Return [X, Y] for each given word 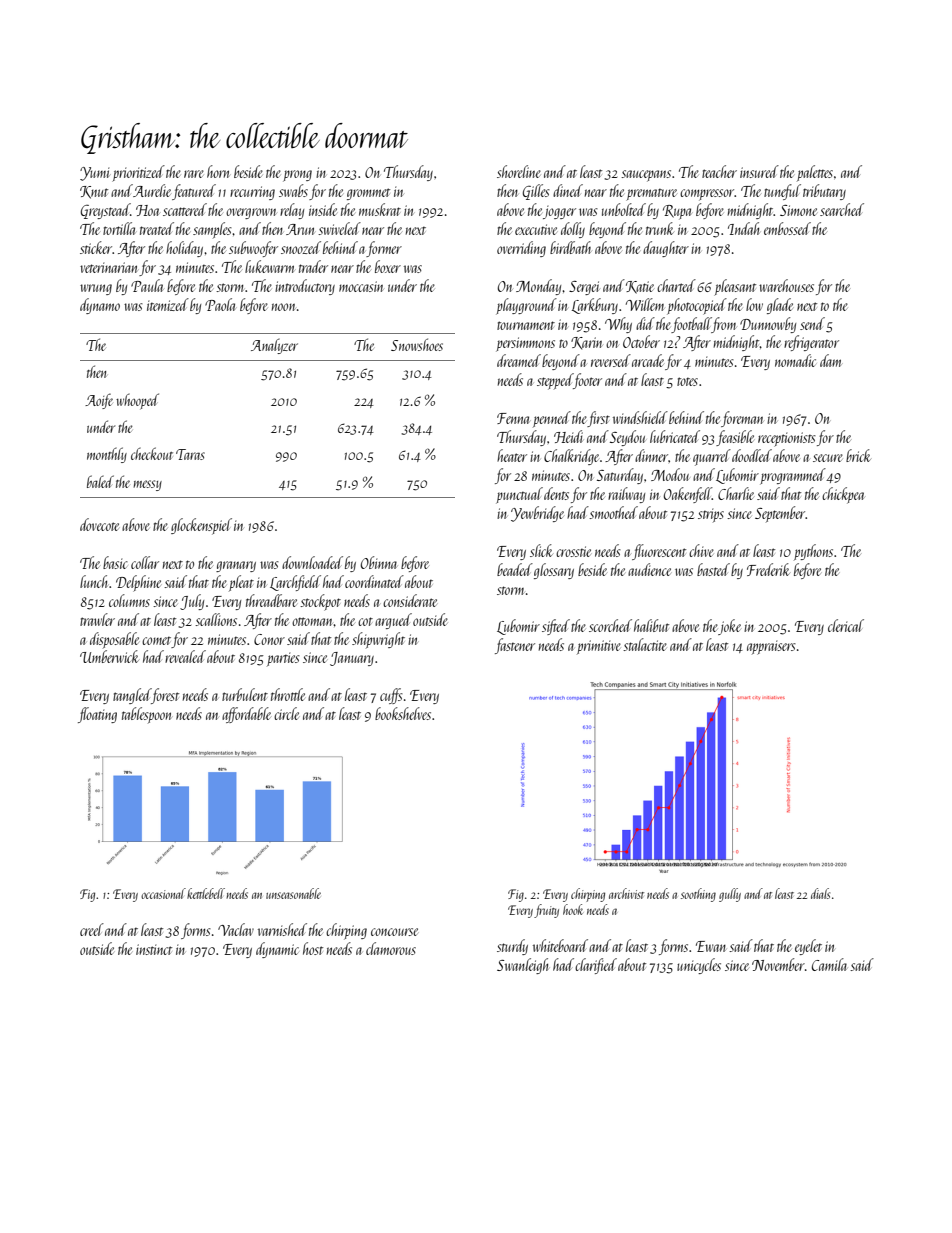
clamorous [391, 948]
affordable [246, 715]
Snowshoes [417, 344]
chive [701, 550]
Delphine [138, 583]
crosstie [573, 551]
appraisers [771, 648]
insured [759, 171]
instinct [154, 949]
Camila [829, 964]
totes [687, 381]
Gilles [536, 192]
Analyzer [274, 346]
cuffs [391, 696]
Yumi [95, 174]
